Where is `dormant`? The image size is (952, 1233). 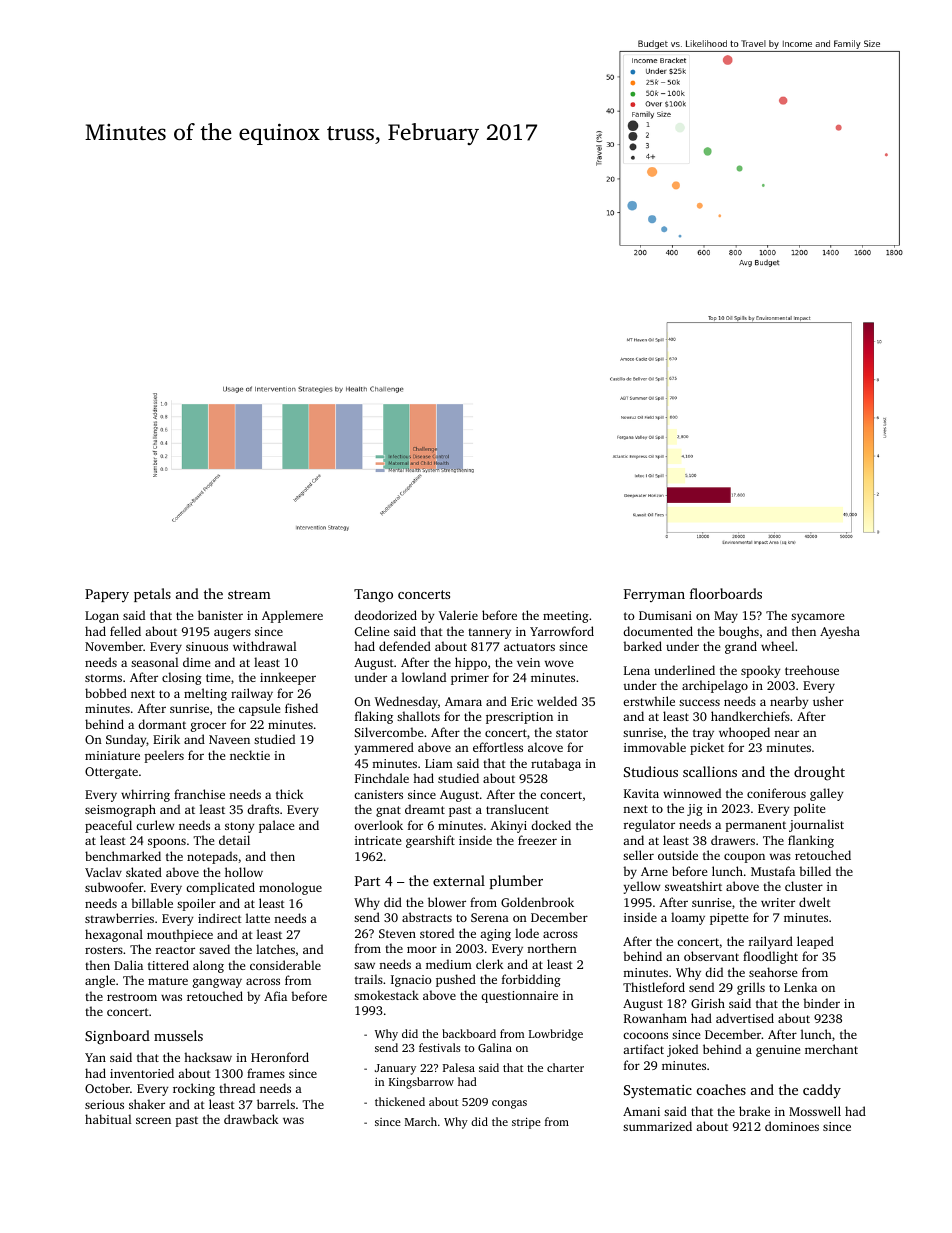 dormant is located at coordinates (162, 724).
